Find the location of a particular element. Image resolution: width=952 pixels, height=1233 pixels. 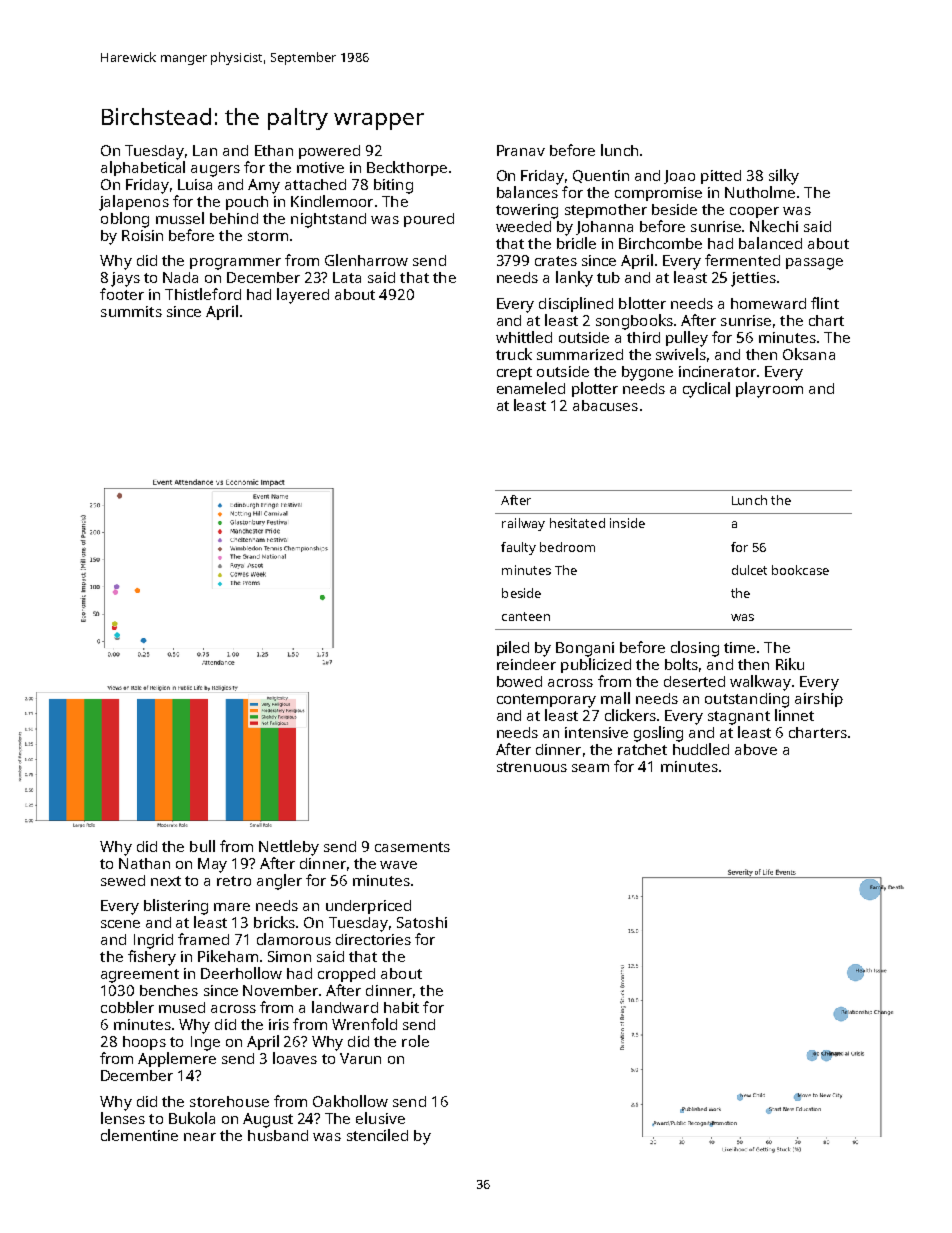

stepmother is located at coordinates (606, 211).
